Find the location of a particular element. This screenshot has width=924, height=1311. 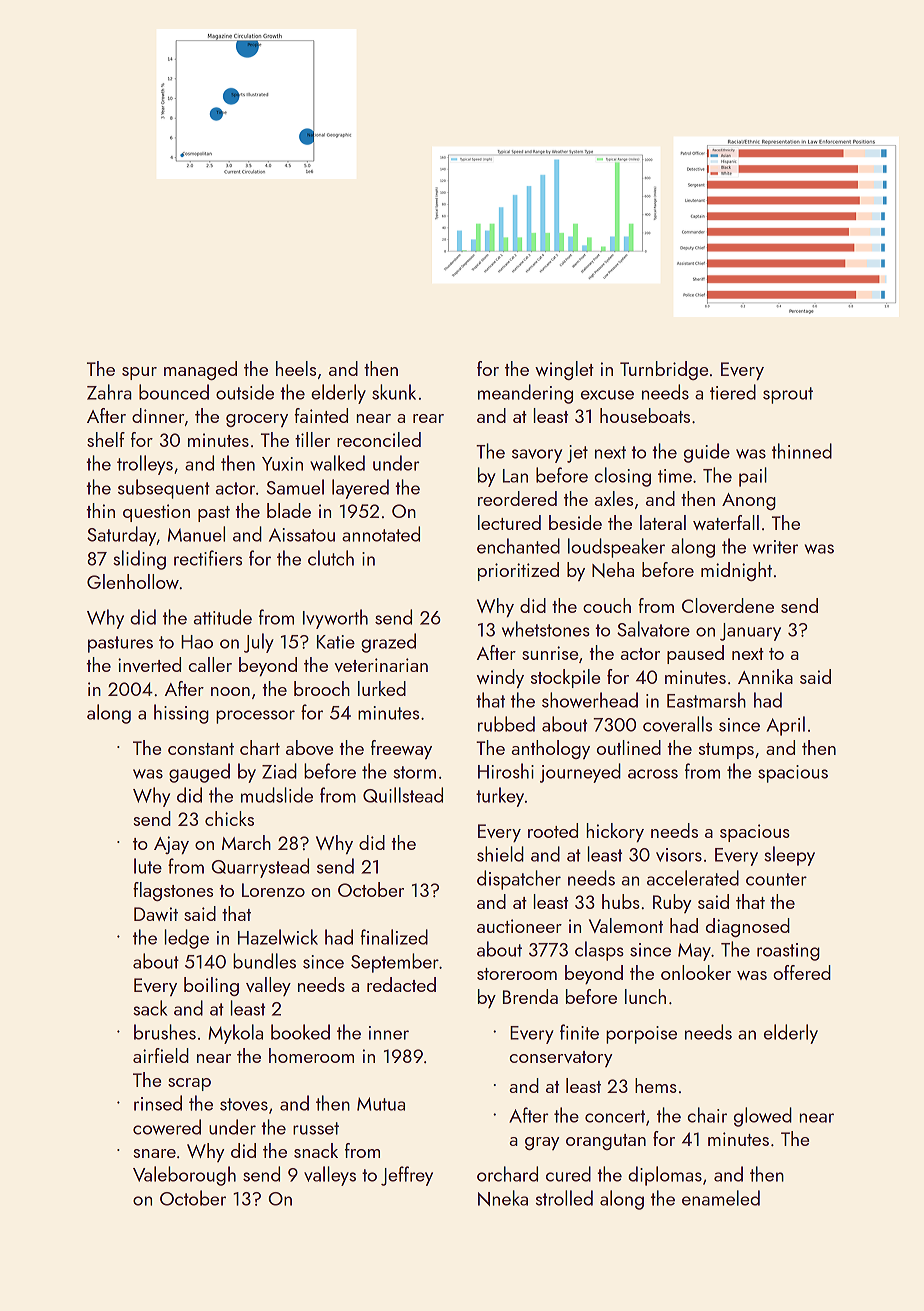

turkey is located at coordinates (500, 797).
